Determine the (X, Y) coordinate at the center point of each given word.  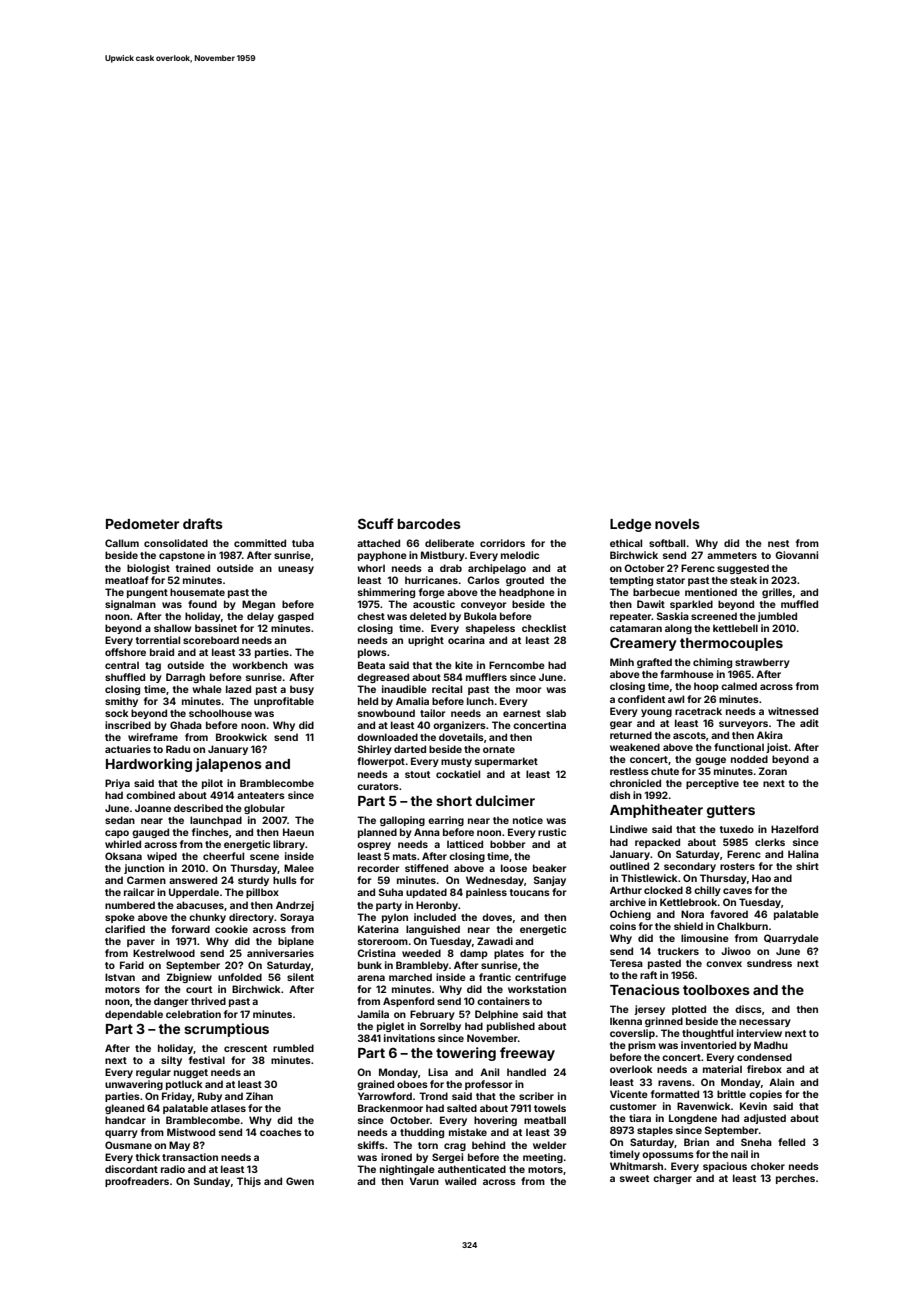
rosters (737, 866)
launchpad (216, 821)
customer (633, 1106)
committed (260, 543)
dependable (134, 1015)
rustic (552, 832)
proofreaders (137, 1182)
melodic (520, 555)
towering (466, 1054)
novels (677, 524)
